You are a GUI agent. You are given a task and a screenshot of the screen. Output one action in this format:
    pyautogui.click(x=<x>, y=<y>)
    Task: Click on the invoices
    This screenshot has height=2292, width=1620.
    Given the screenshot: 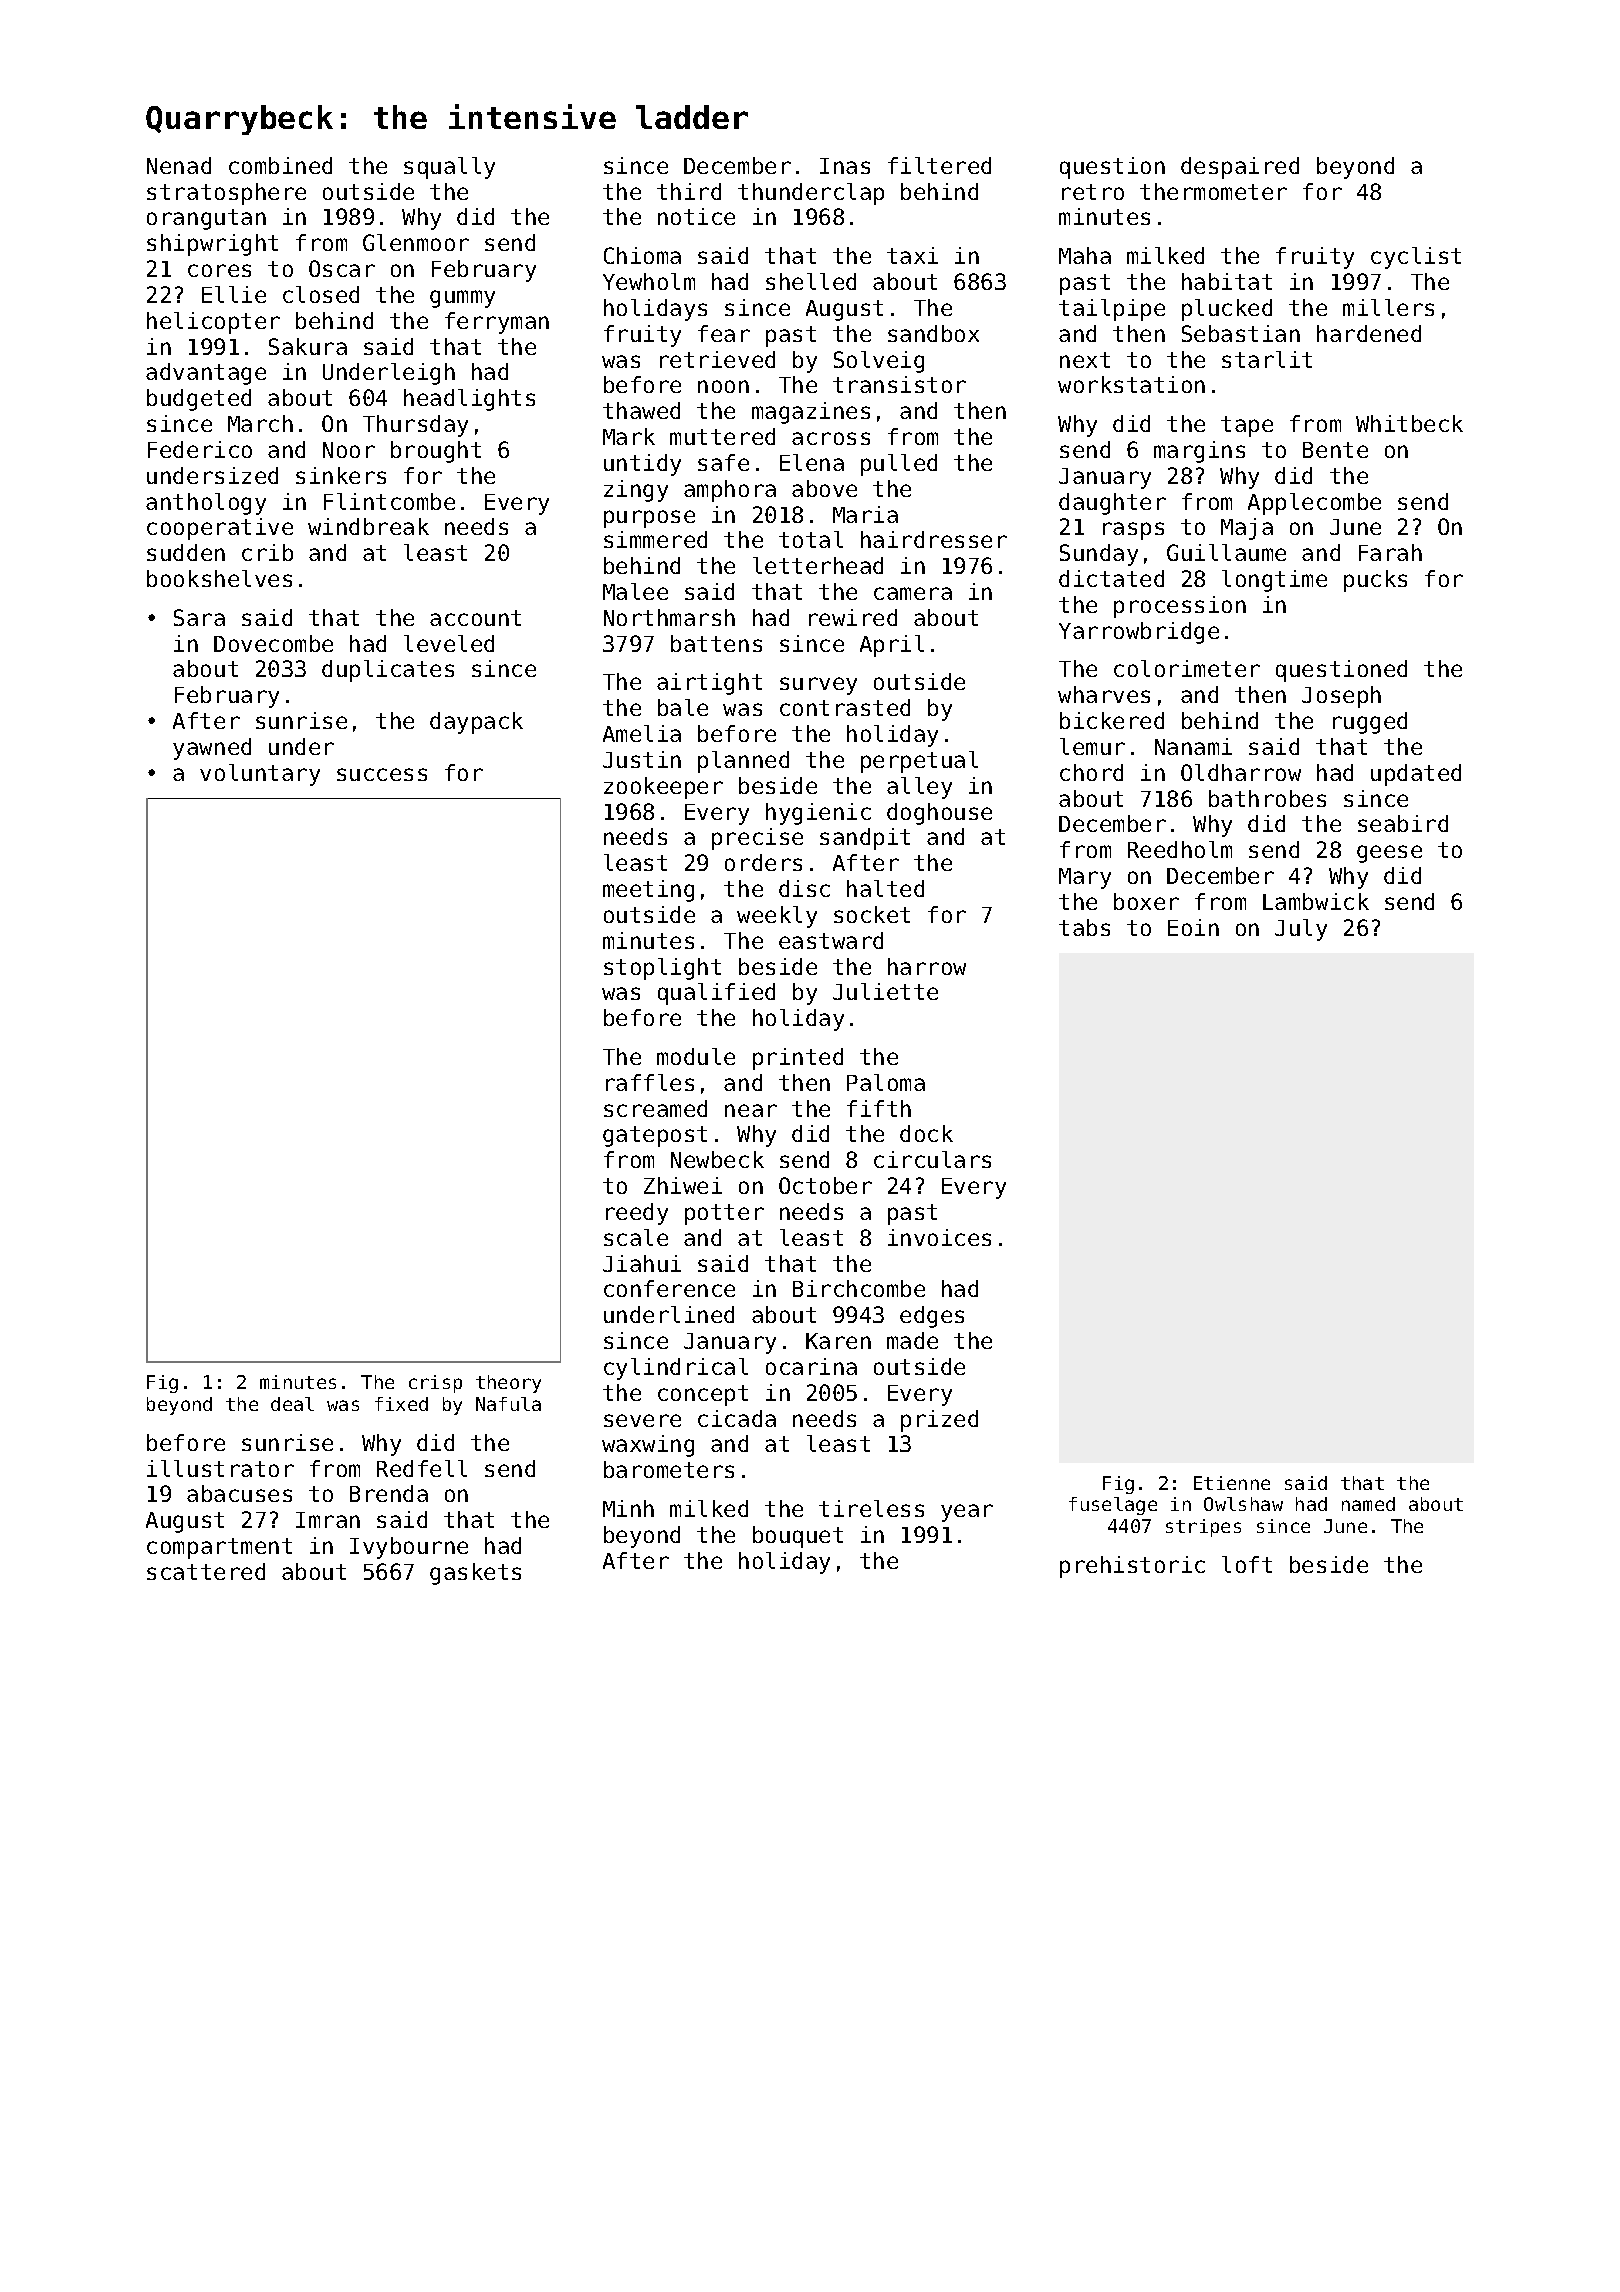 What is the action you would take?
    pyautogui.click(x=939, y=1237)
